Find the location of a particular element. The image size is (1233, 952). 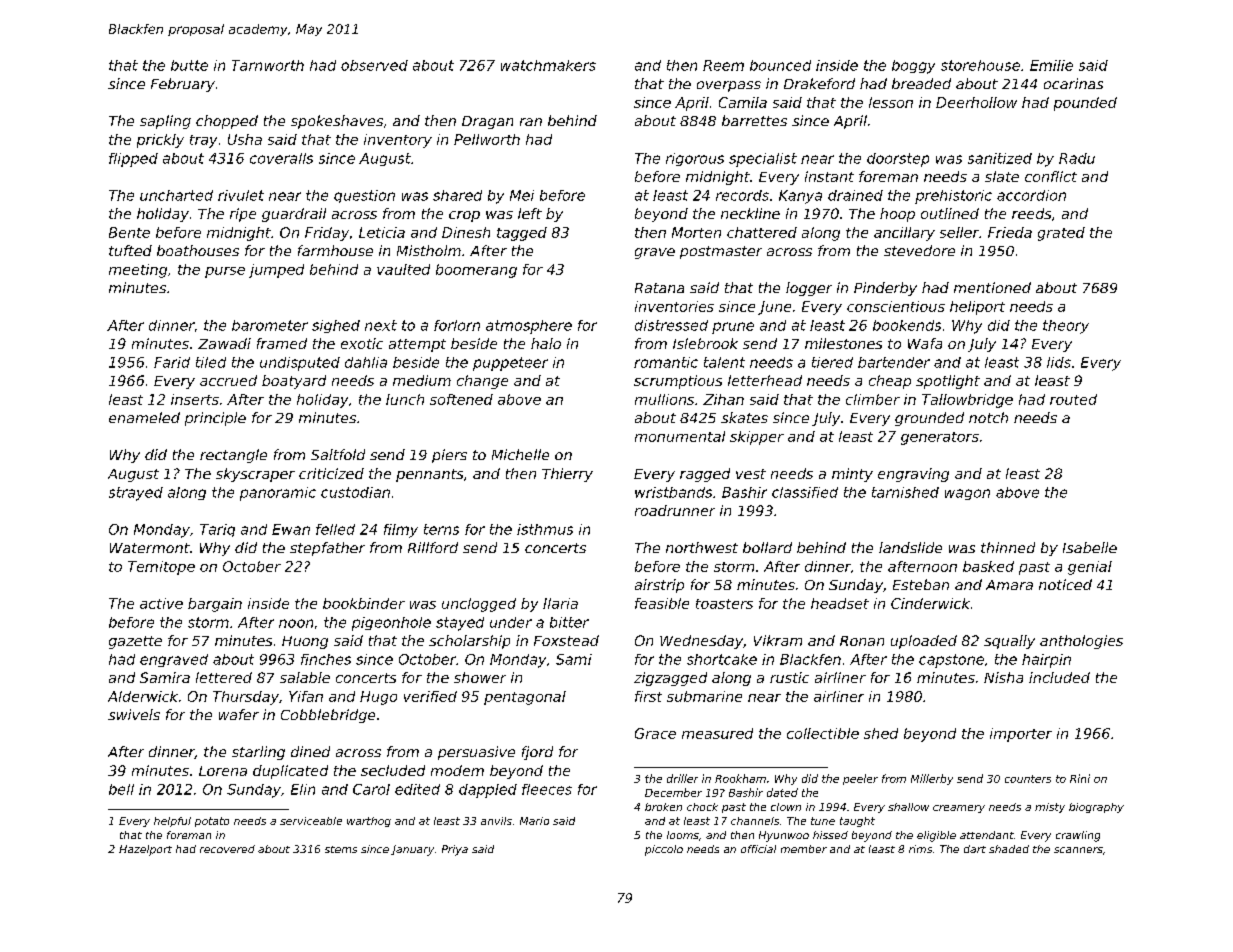

Temitope is located at coordinates (161, 568).
